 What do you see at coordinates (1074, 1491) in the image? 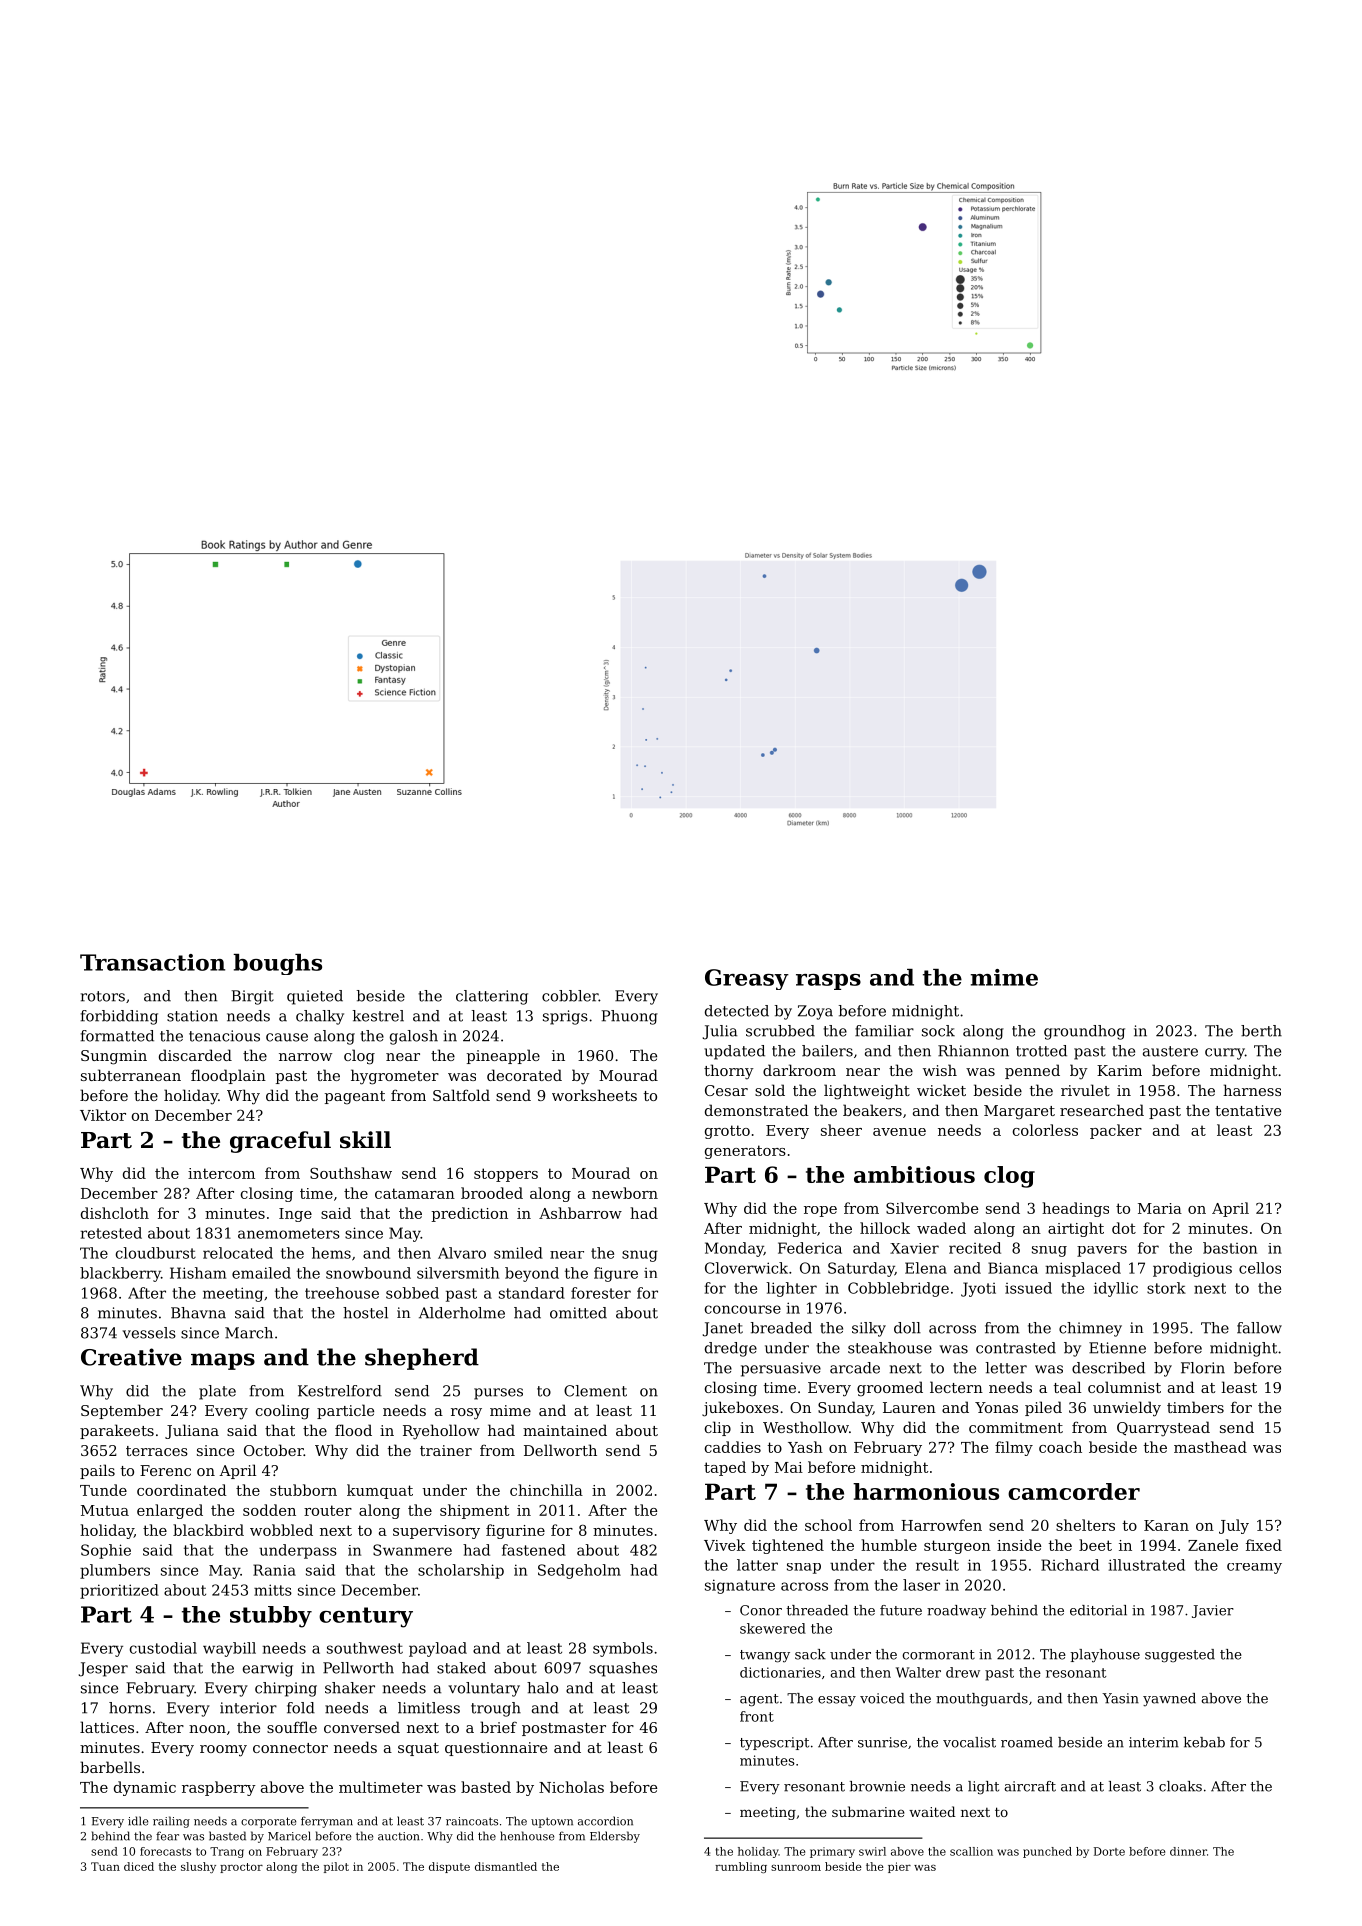
I see `camcorder` at bounding box center [1074, 1491].
